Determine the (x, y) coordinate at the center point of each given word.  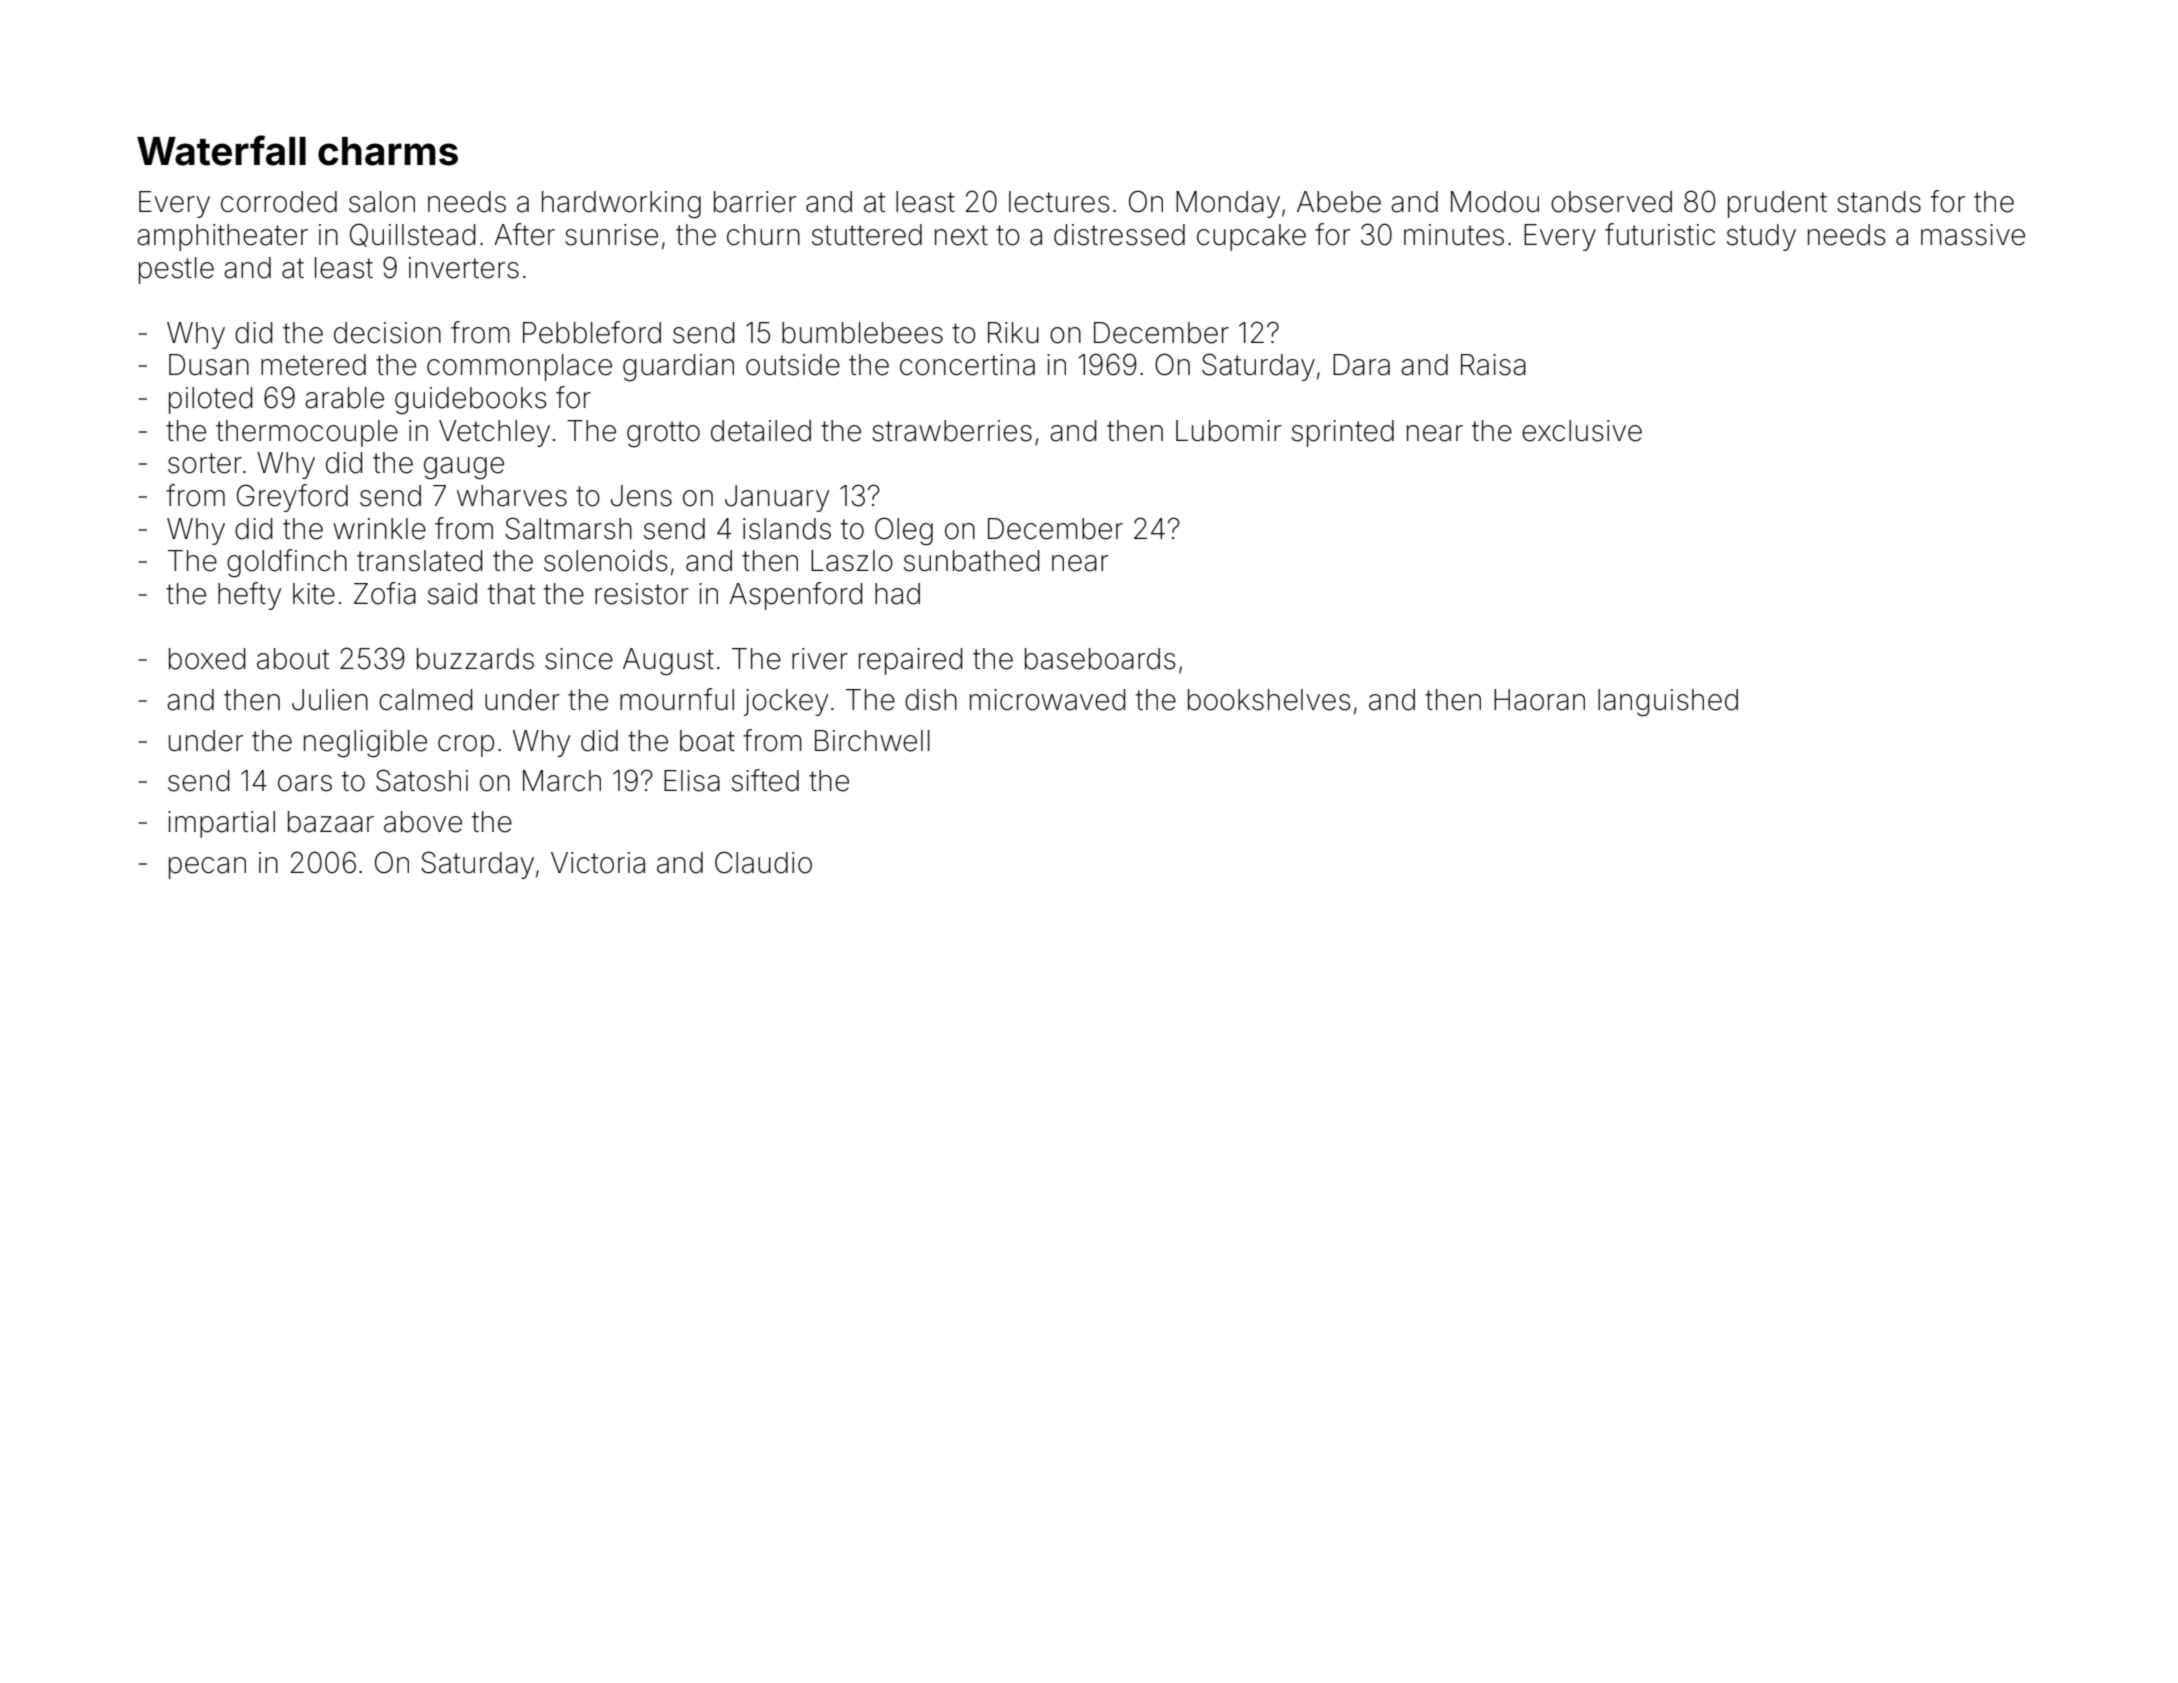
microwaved (1048, 700)
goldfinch (287, 563)
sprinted (1343, 433)
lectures (1059, 202)
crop (466, 746)
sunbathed (972, 561)
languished (1668, 702)
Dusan (209, 365)
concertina (967, 365)
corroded (279, 202)
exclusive (1582, 431)
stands (1879, 202)
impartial (221, 824)
